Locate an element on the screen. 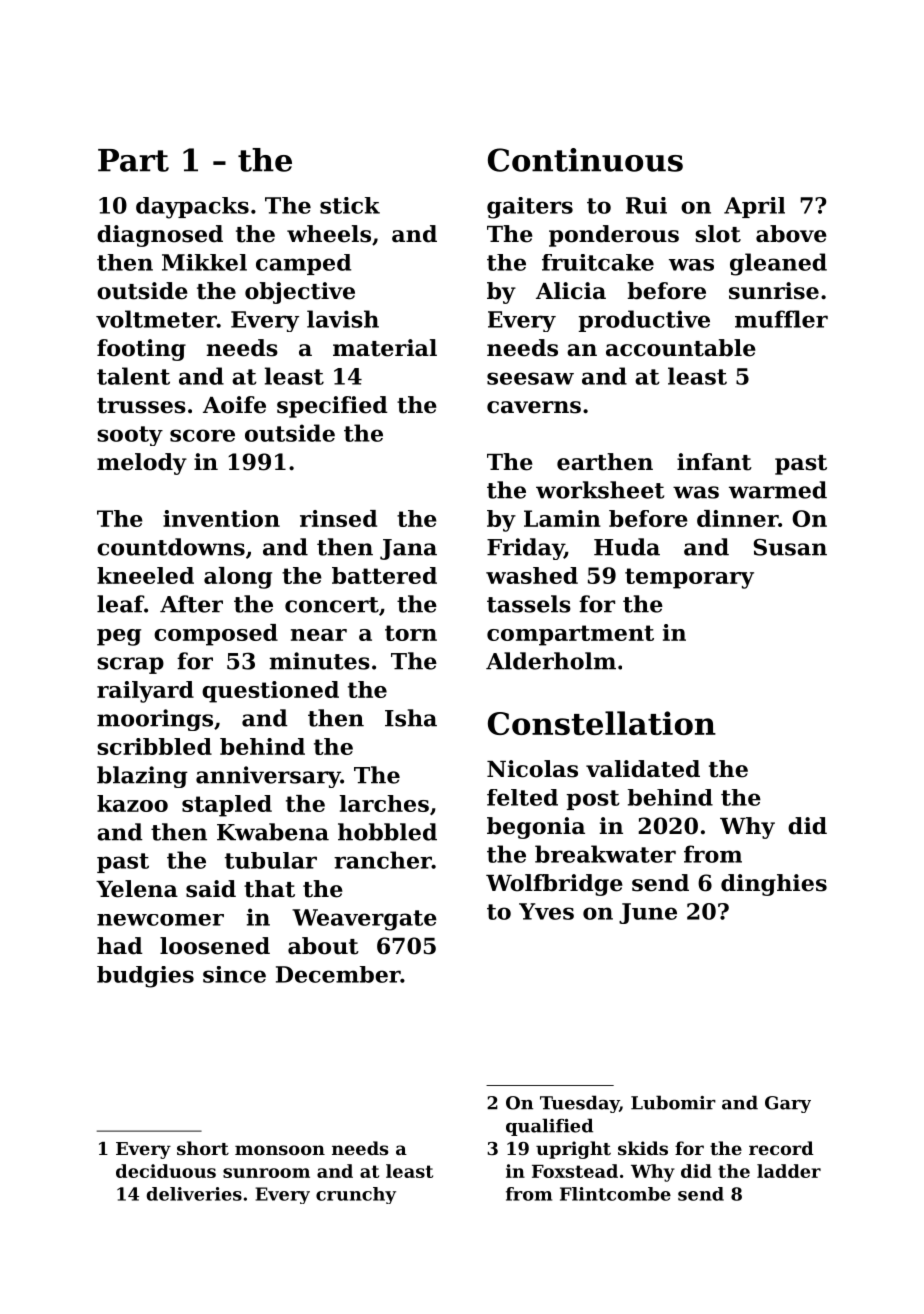  countdowns is located at coordinates (171, 547).
